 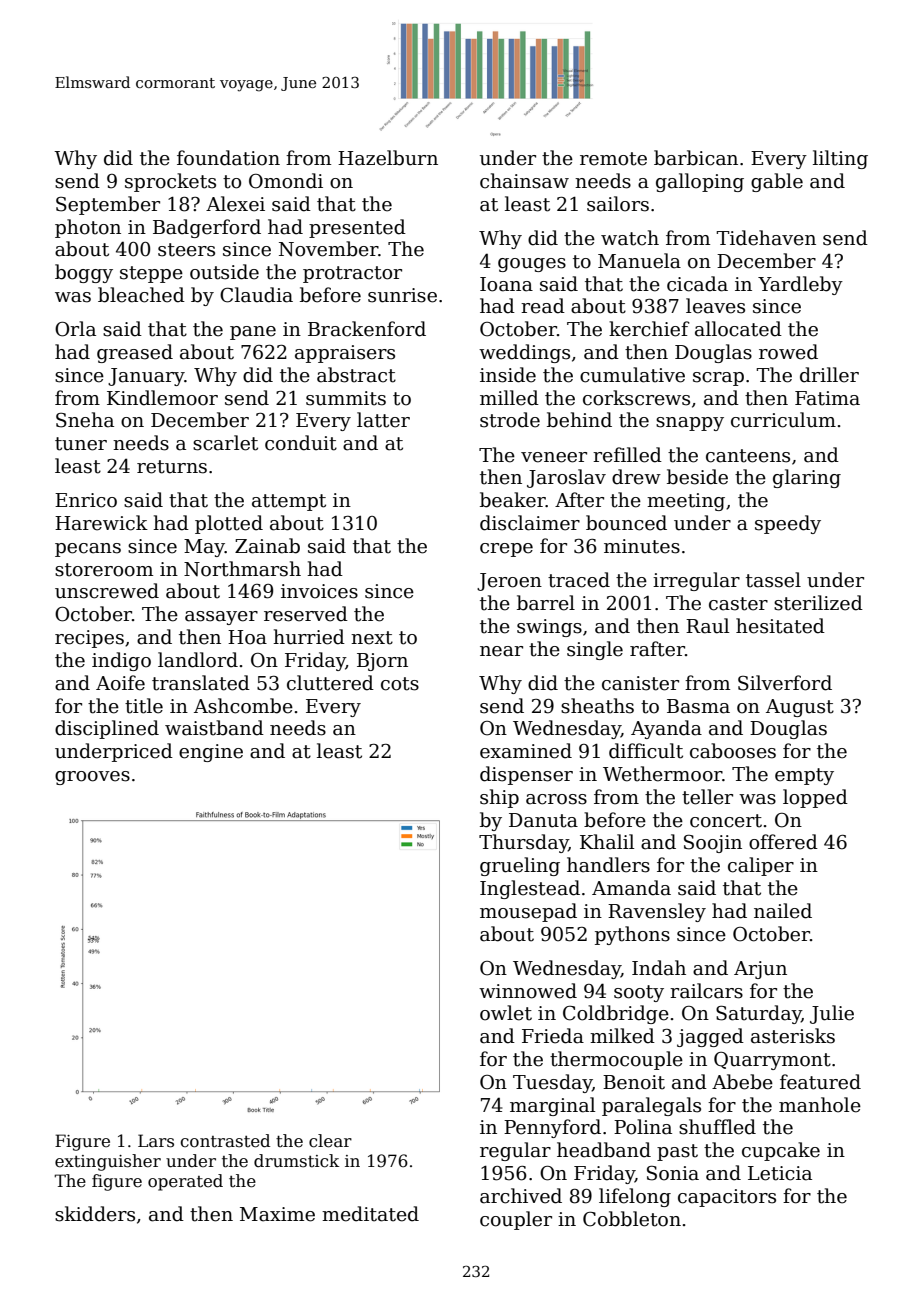 What do you see at coordinates (552, 1106) in the screenshot?
I see `marginal` at bounding box center [552, 1106].
